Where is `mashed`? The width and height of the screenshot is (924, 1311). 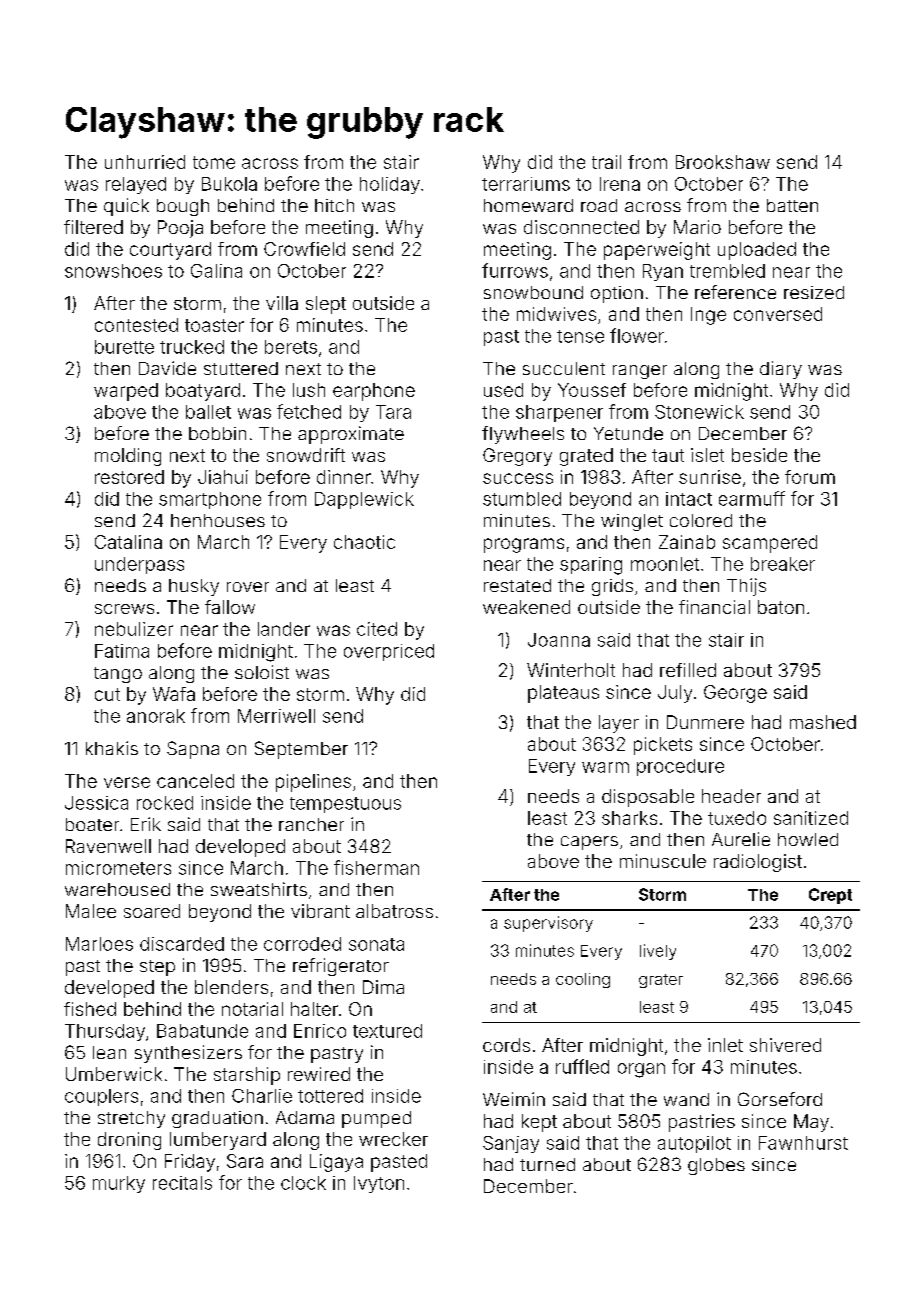
mashed is located at coordinates (823, 722).
